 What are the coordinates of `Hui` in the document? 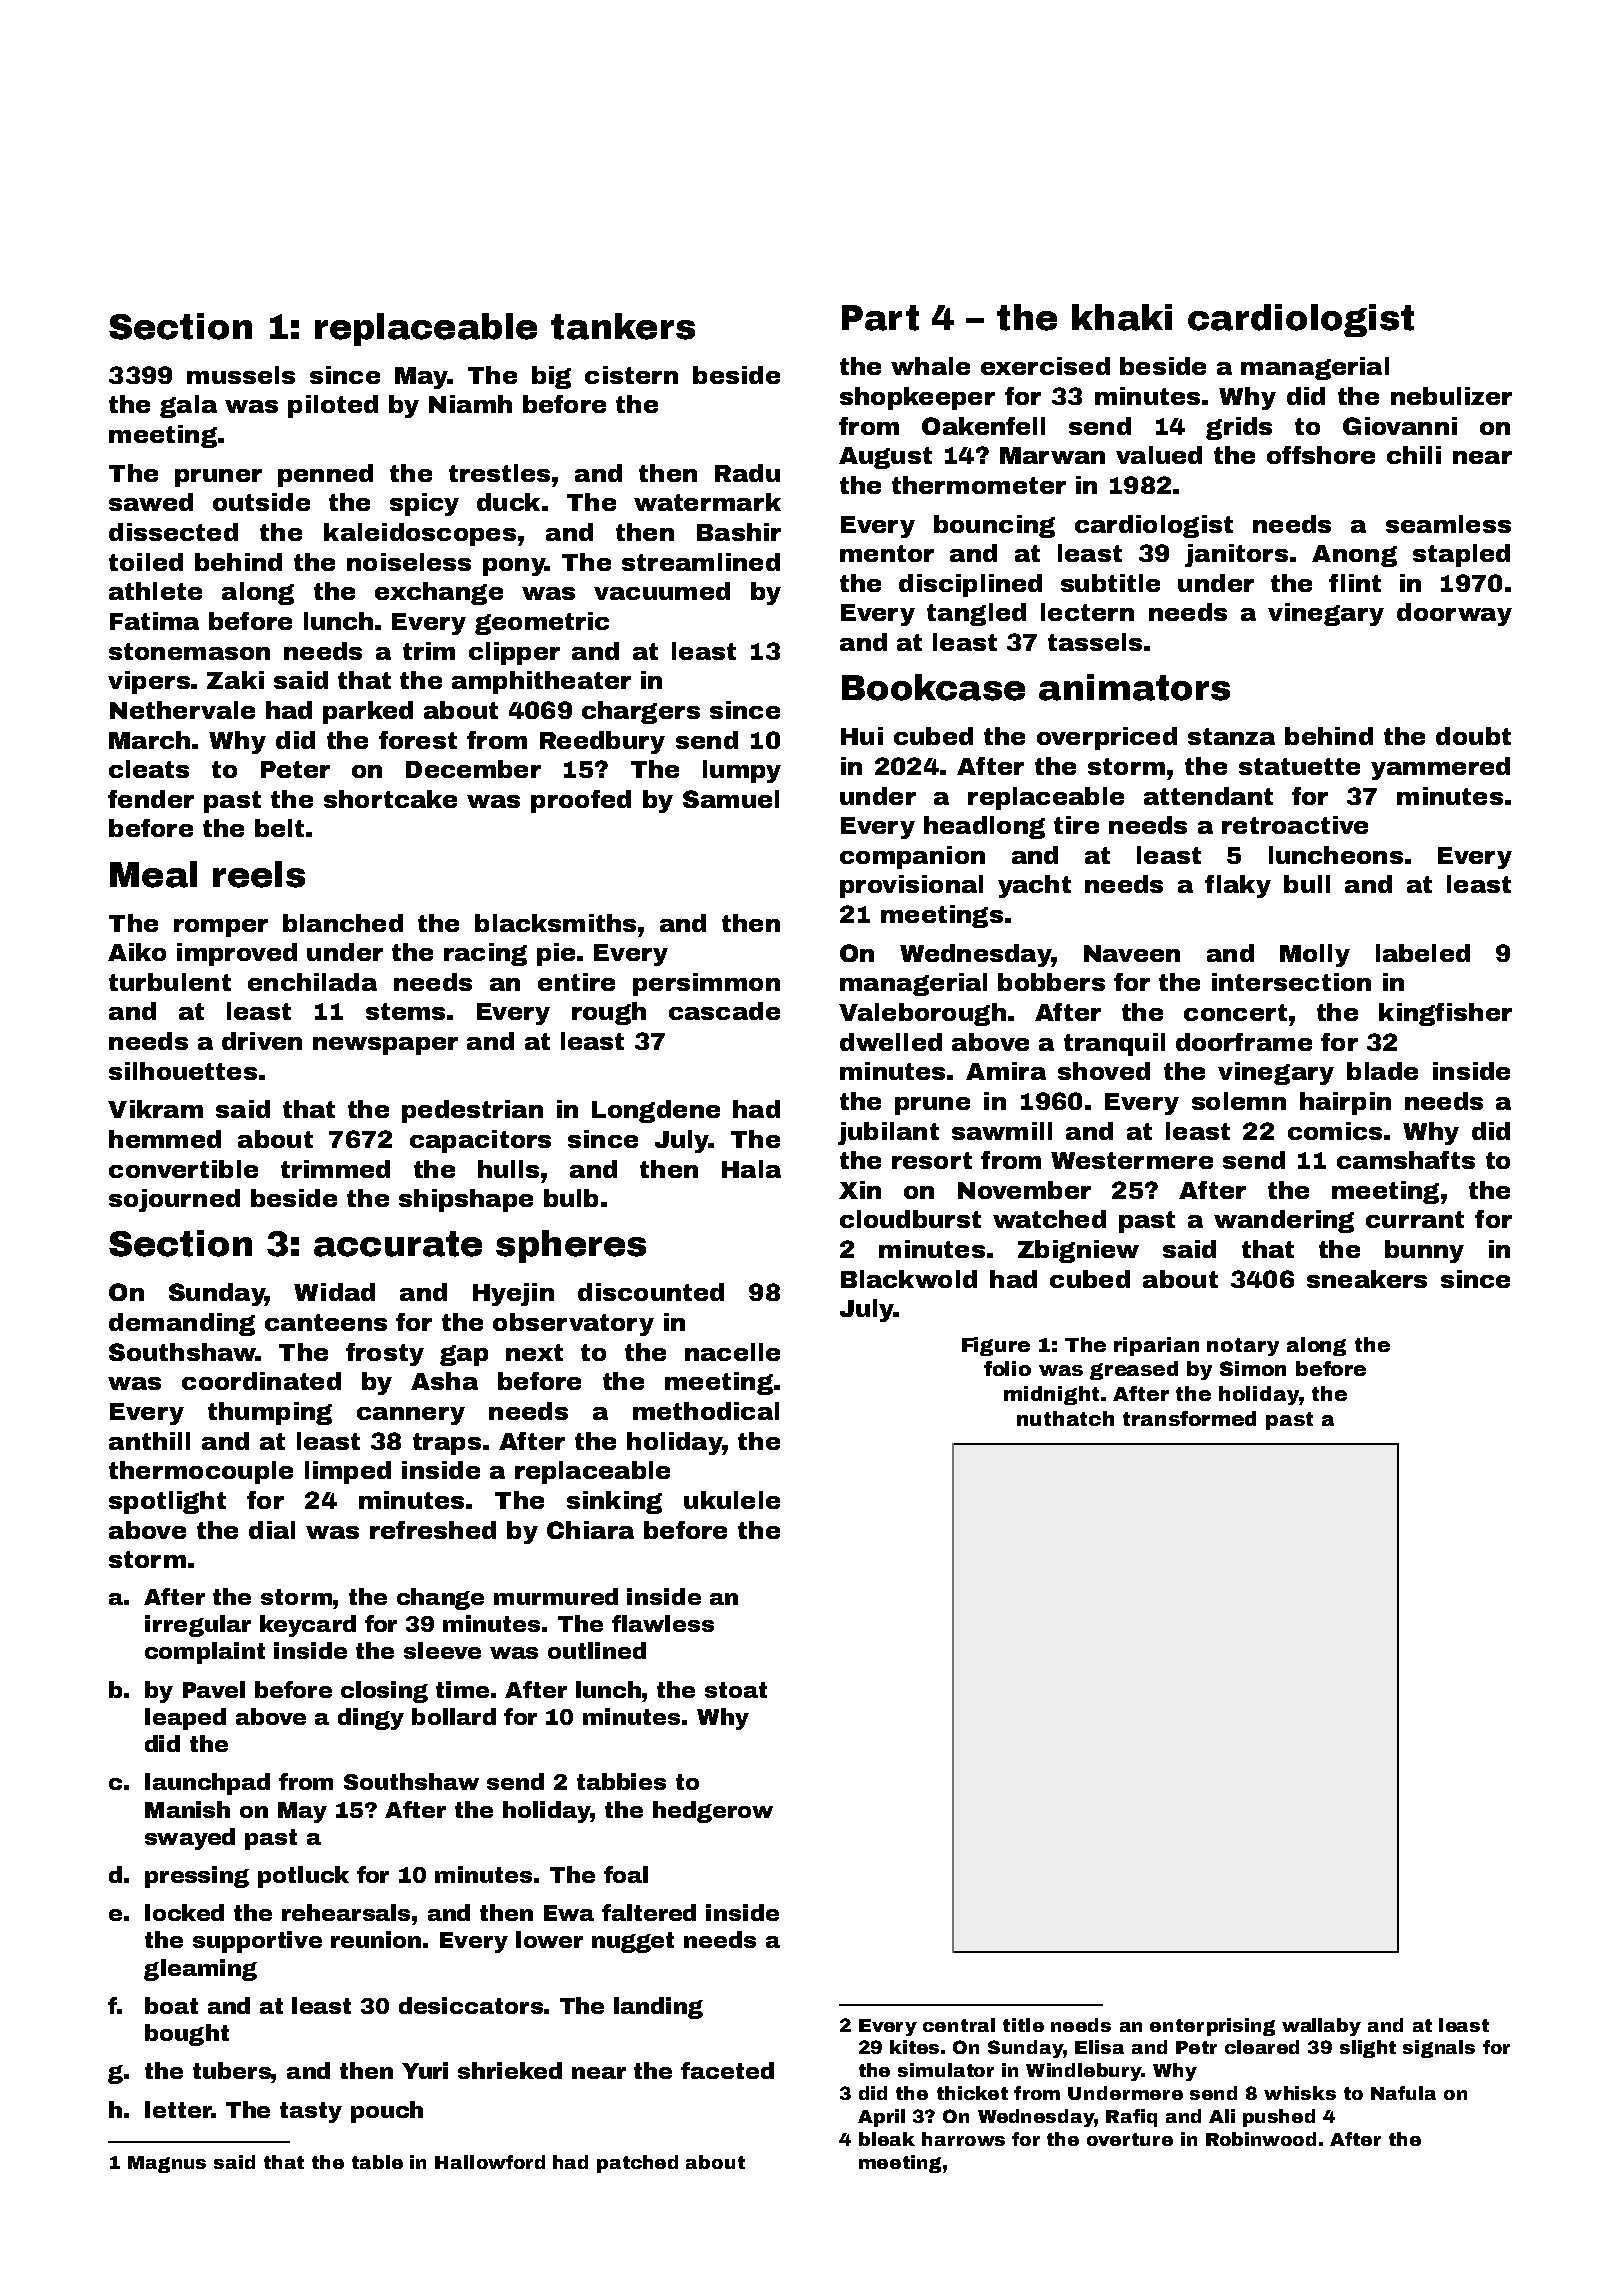 It's located at (862, 736).
